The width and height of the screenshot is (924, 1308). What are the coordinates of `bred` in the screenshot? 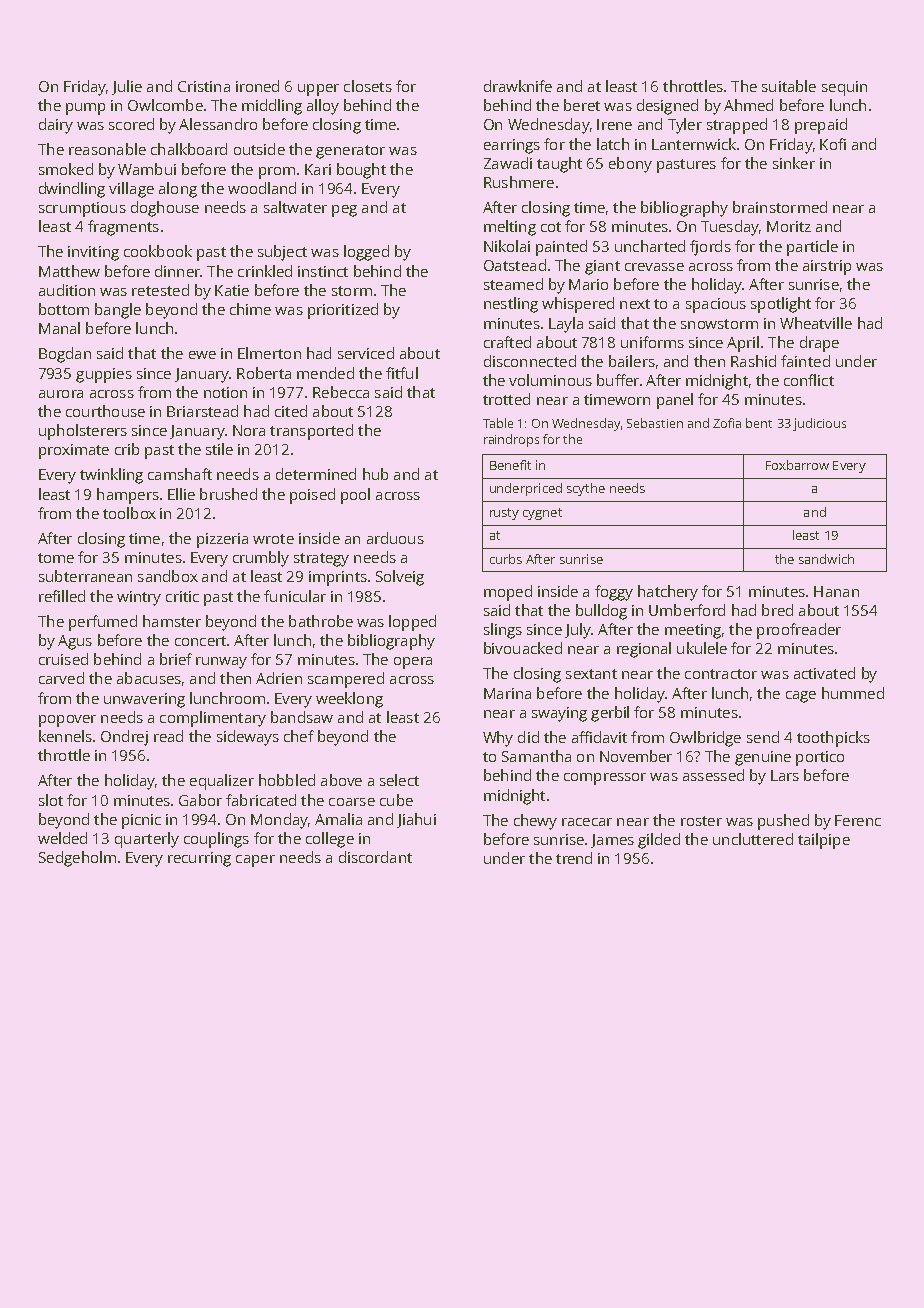 It's located at (777, 610).
